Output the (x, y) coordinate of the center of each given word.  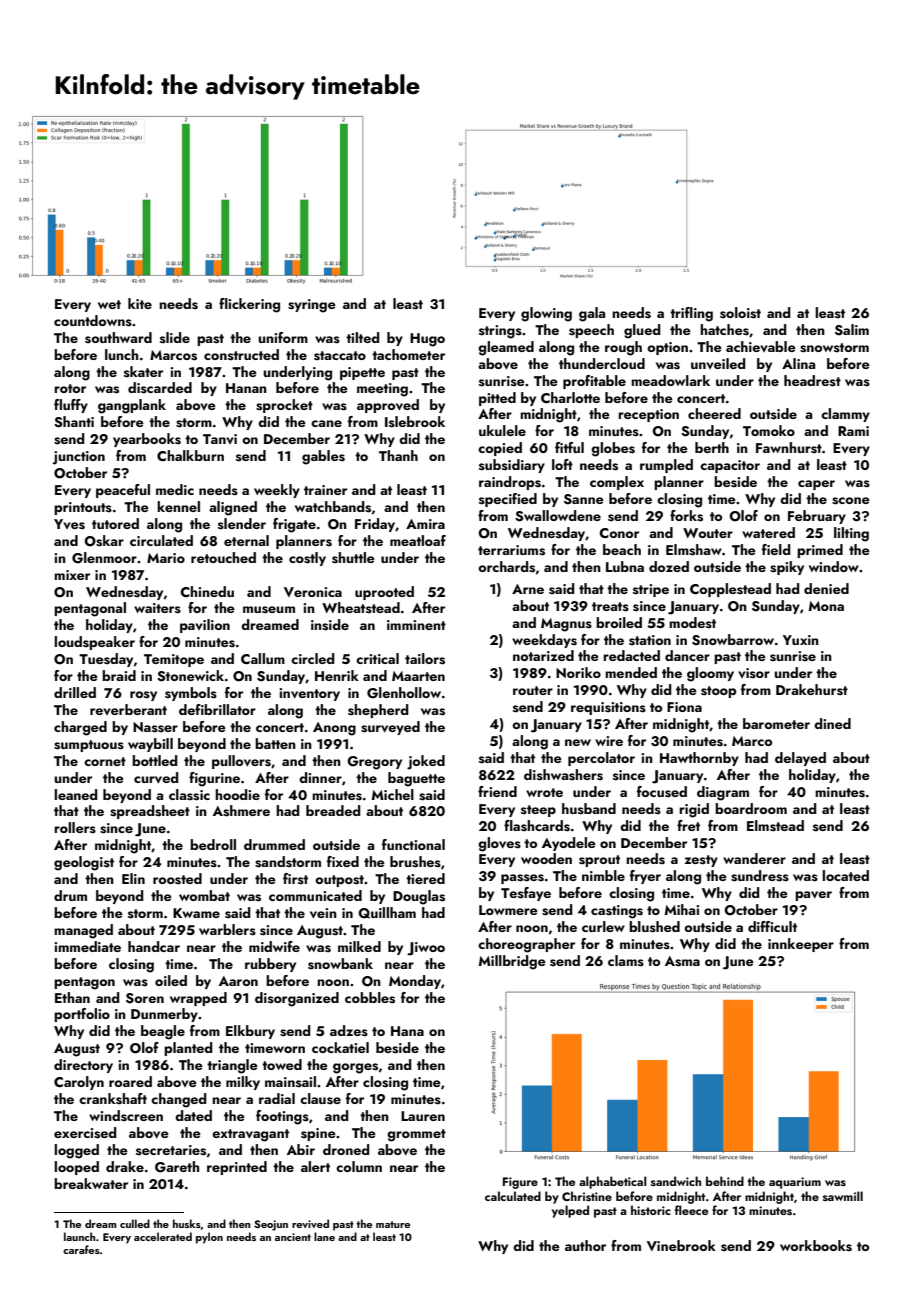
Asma (682, 961)
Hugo (427, 340)
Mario (166, 558)
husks (187, 1223)
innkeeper (801, 945)
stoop (719, 692)
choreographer (526, 945)
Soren (145, 998)
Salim (852, 330)
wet (109, 304)
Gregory (374, 763)
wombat (204, 895)
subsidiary (512, 466)
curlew (603, 926)
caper (816, 485)
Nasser (155, 727)
